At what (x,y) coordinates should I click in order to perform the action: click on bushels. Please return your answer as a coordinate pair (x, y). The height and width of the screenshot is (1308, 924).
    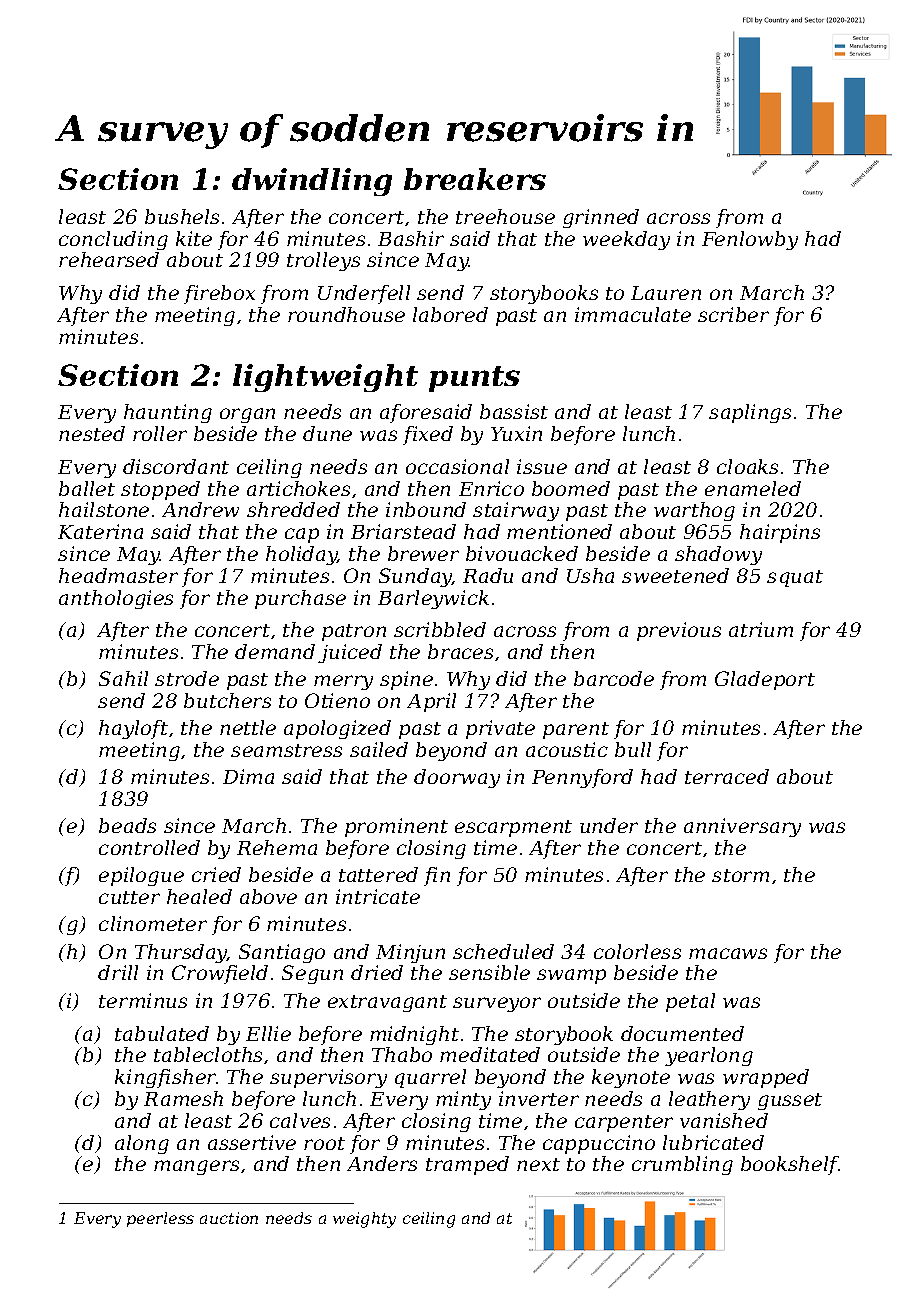
    Looking at the image, I should click on (182, 216).
